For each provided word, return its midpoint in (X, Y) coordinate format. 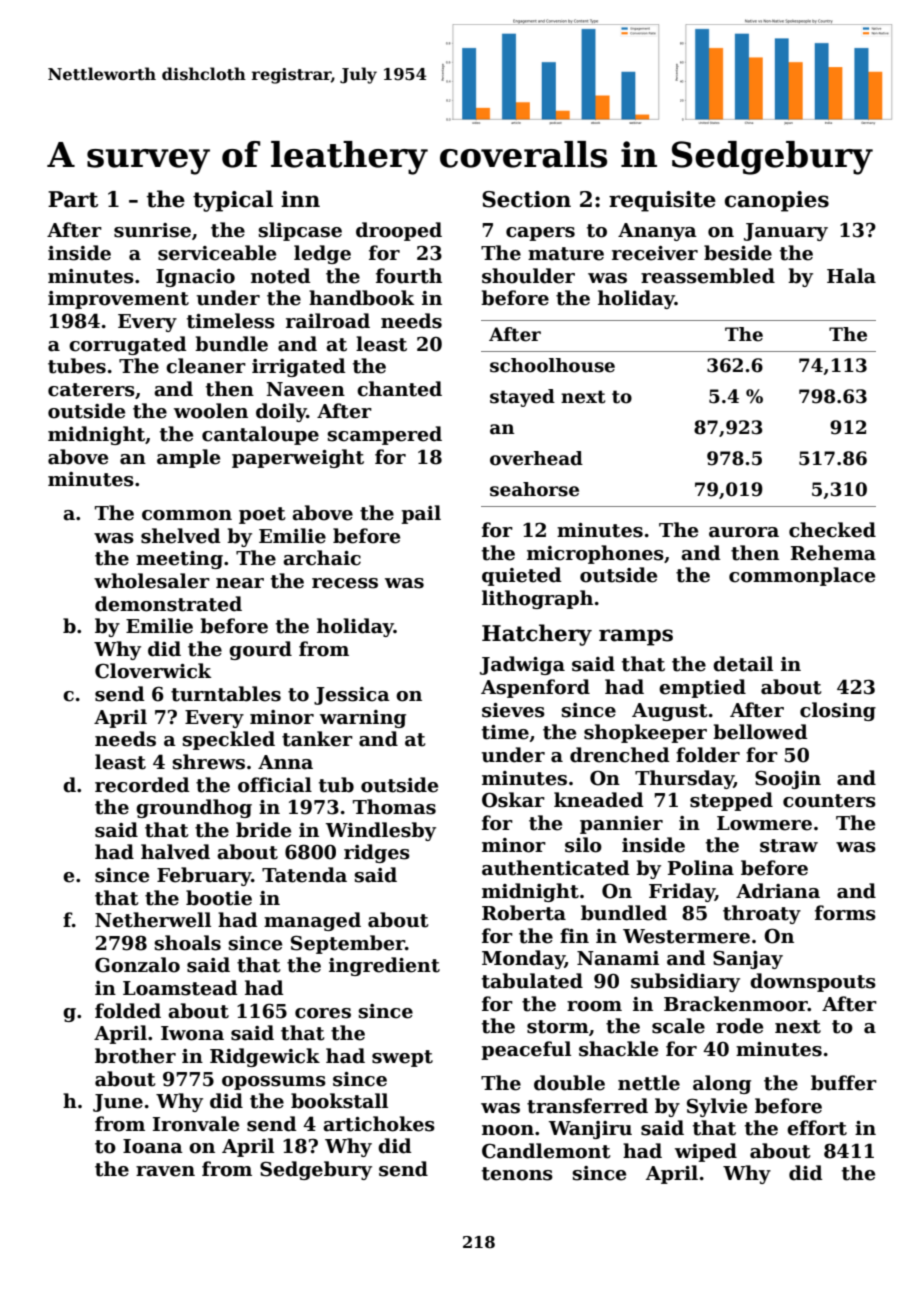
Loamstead (180, 988)
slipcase (300, 231)
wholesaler (152, 581)
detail (743, 664)
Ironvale (196, 1124)
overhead (536, 458)
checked (832, 530)
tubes (77, 366)
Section (526, 199)
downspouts (813, 982)
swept (402, 1058)
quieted (522, 576)
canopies (777, 201)
